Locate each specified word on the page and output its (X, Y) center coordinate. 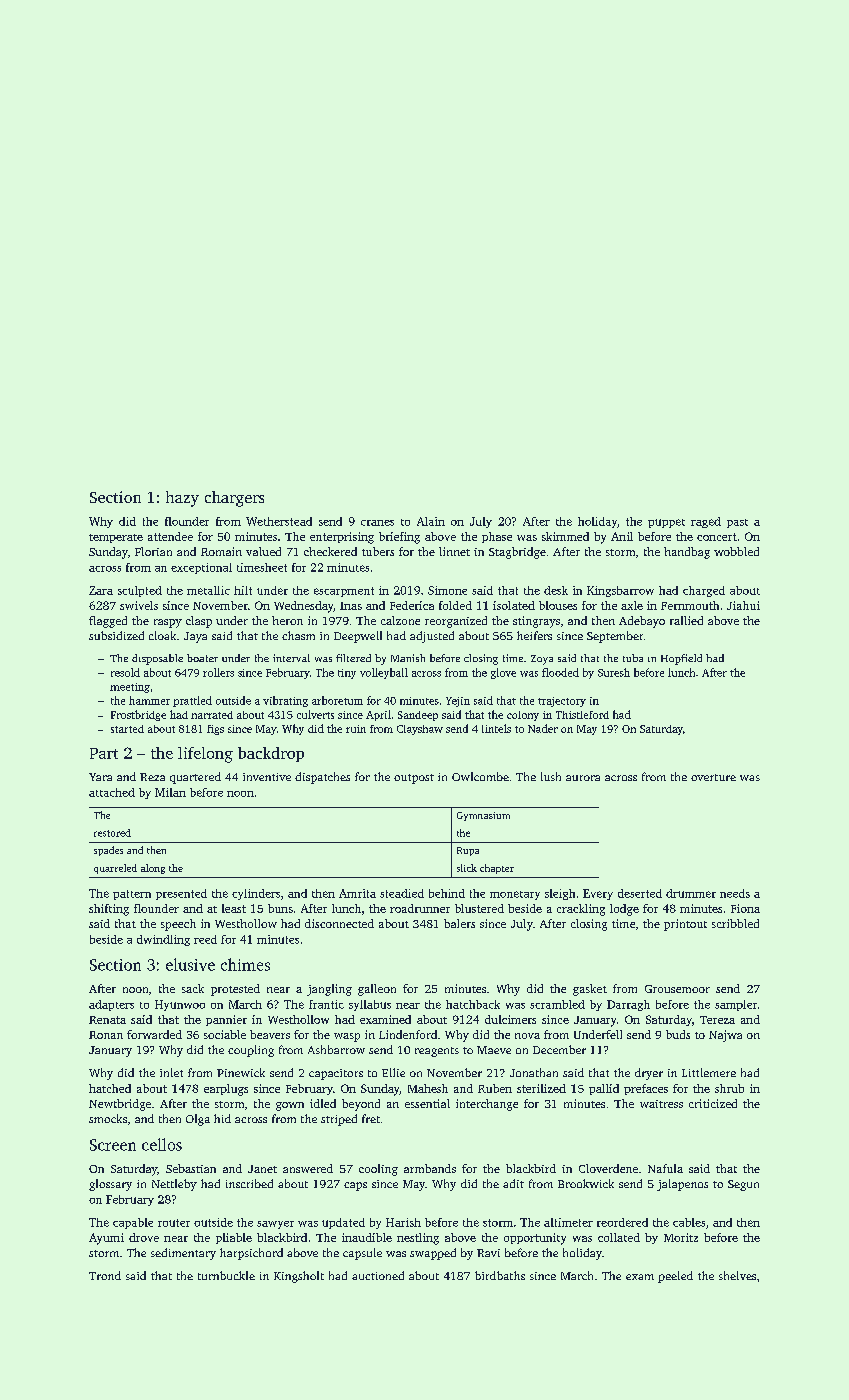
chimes (245, 964)
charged (704, 591)
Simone (447, 590)
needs (735, 893)
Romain (221, 551)
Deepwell (358, 637)
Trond (105, 1275)
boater (202, 658)
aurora (583, 778)
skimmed (565, 536)
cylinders (256, 894)
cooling (378, 1170)
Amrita (357, 893)
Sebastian (191, 1168)
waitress (661, 1104)
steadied (402, 893)
